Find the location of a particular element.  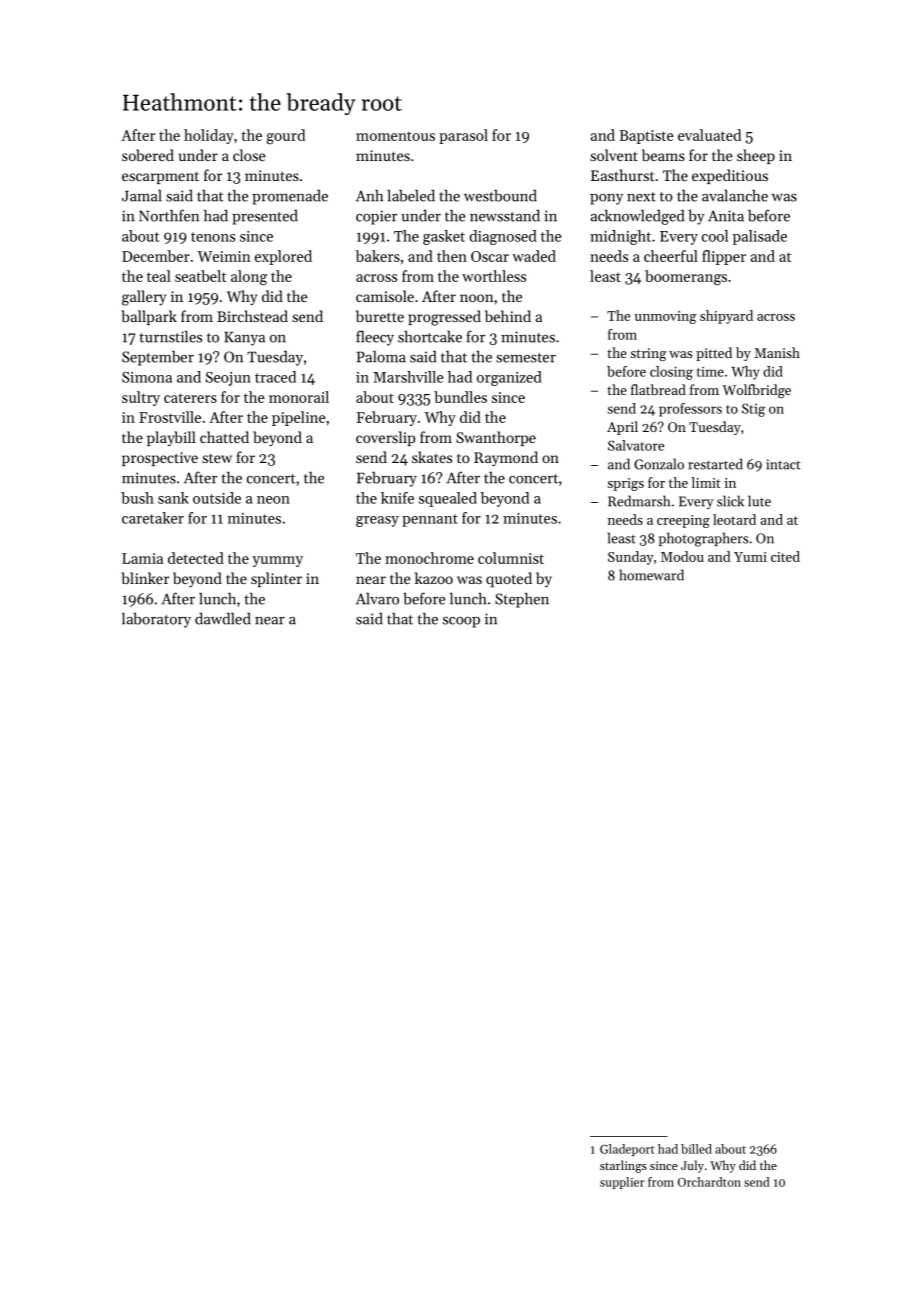

organized is located at coordinates (509, 378).
